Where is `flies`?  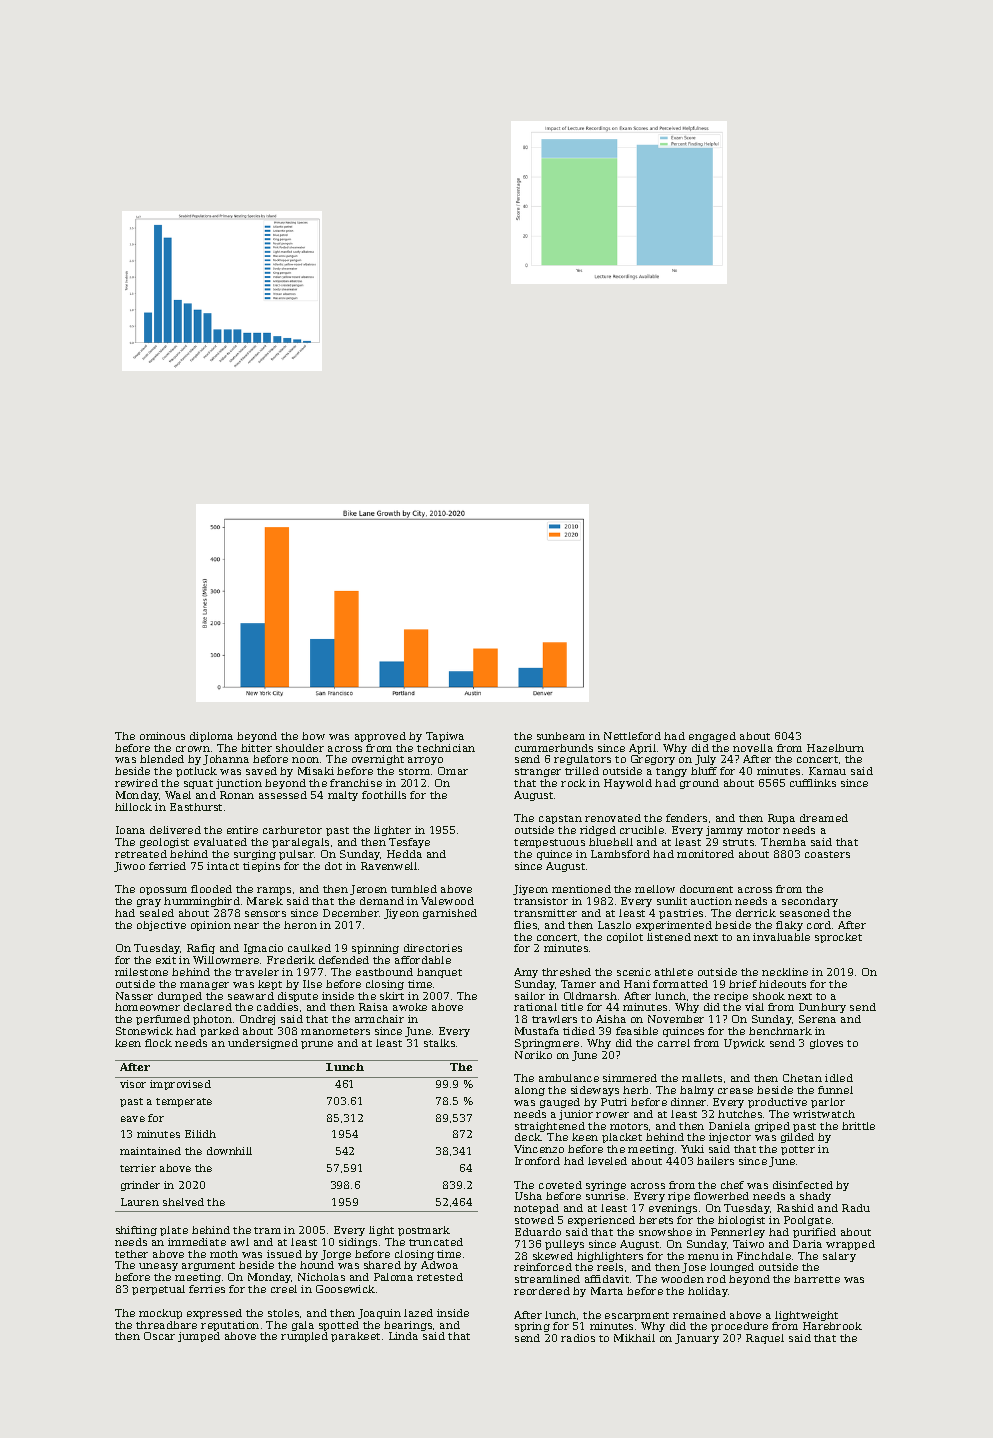
flies is located at coordinates (525, 925).
